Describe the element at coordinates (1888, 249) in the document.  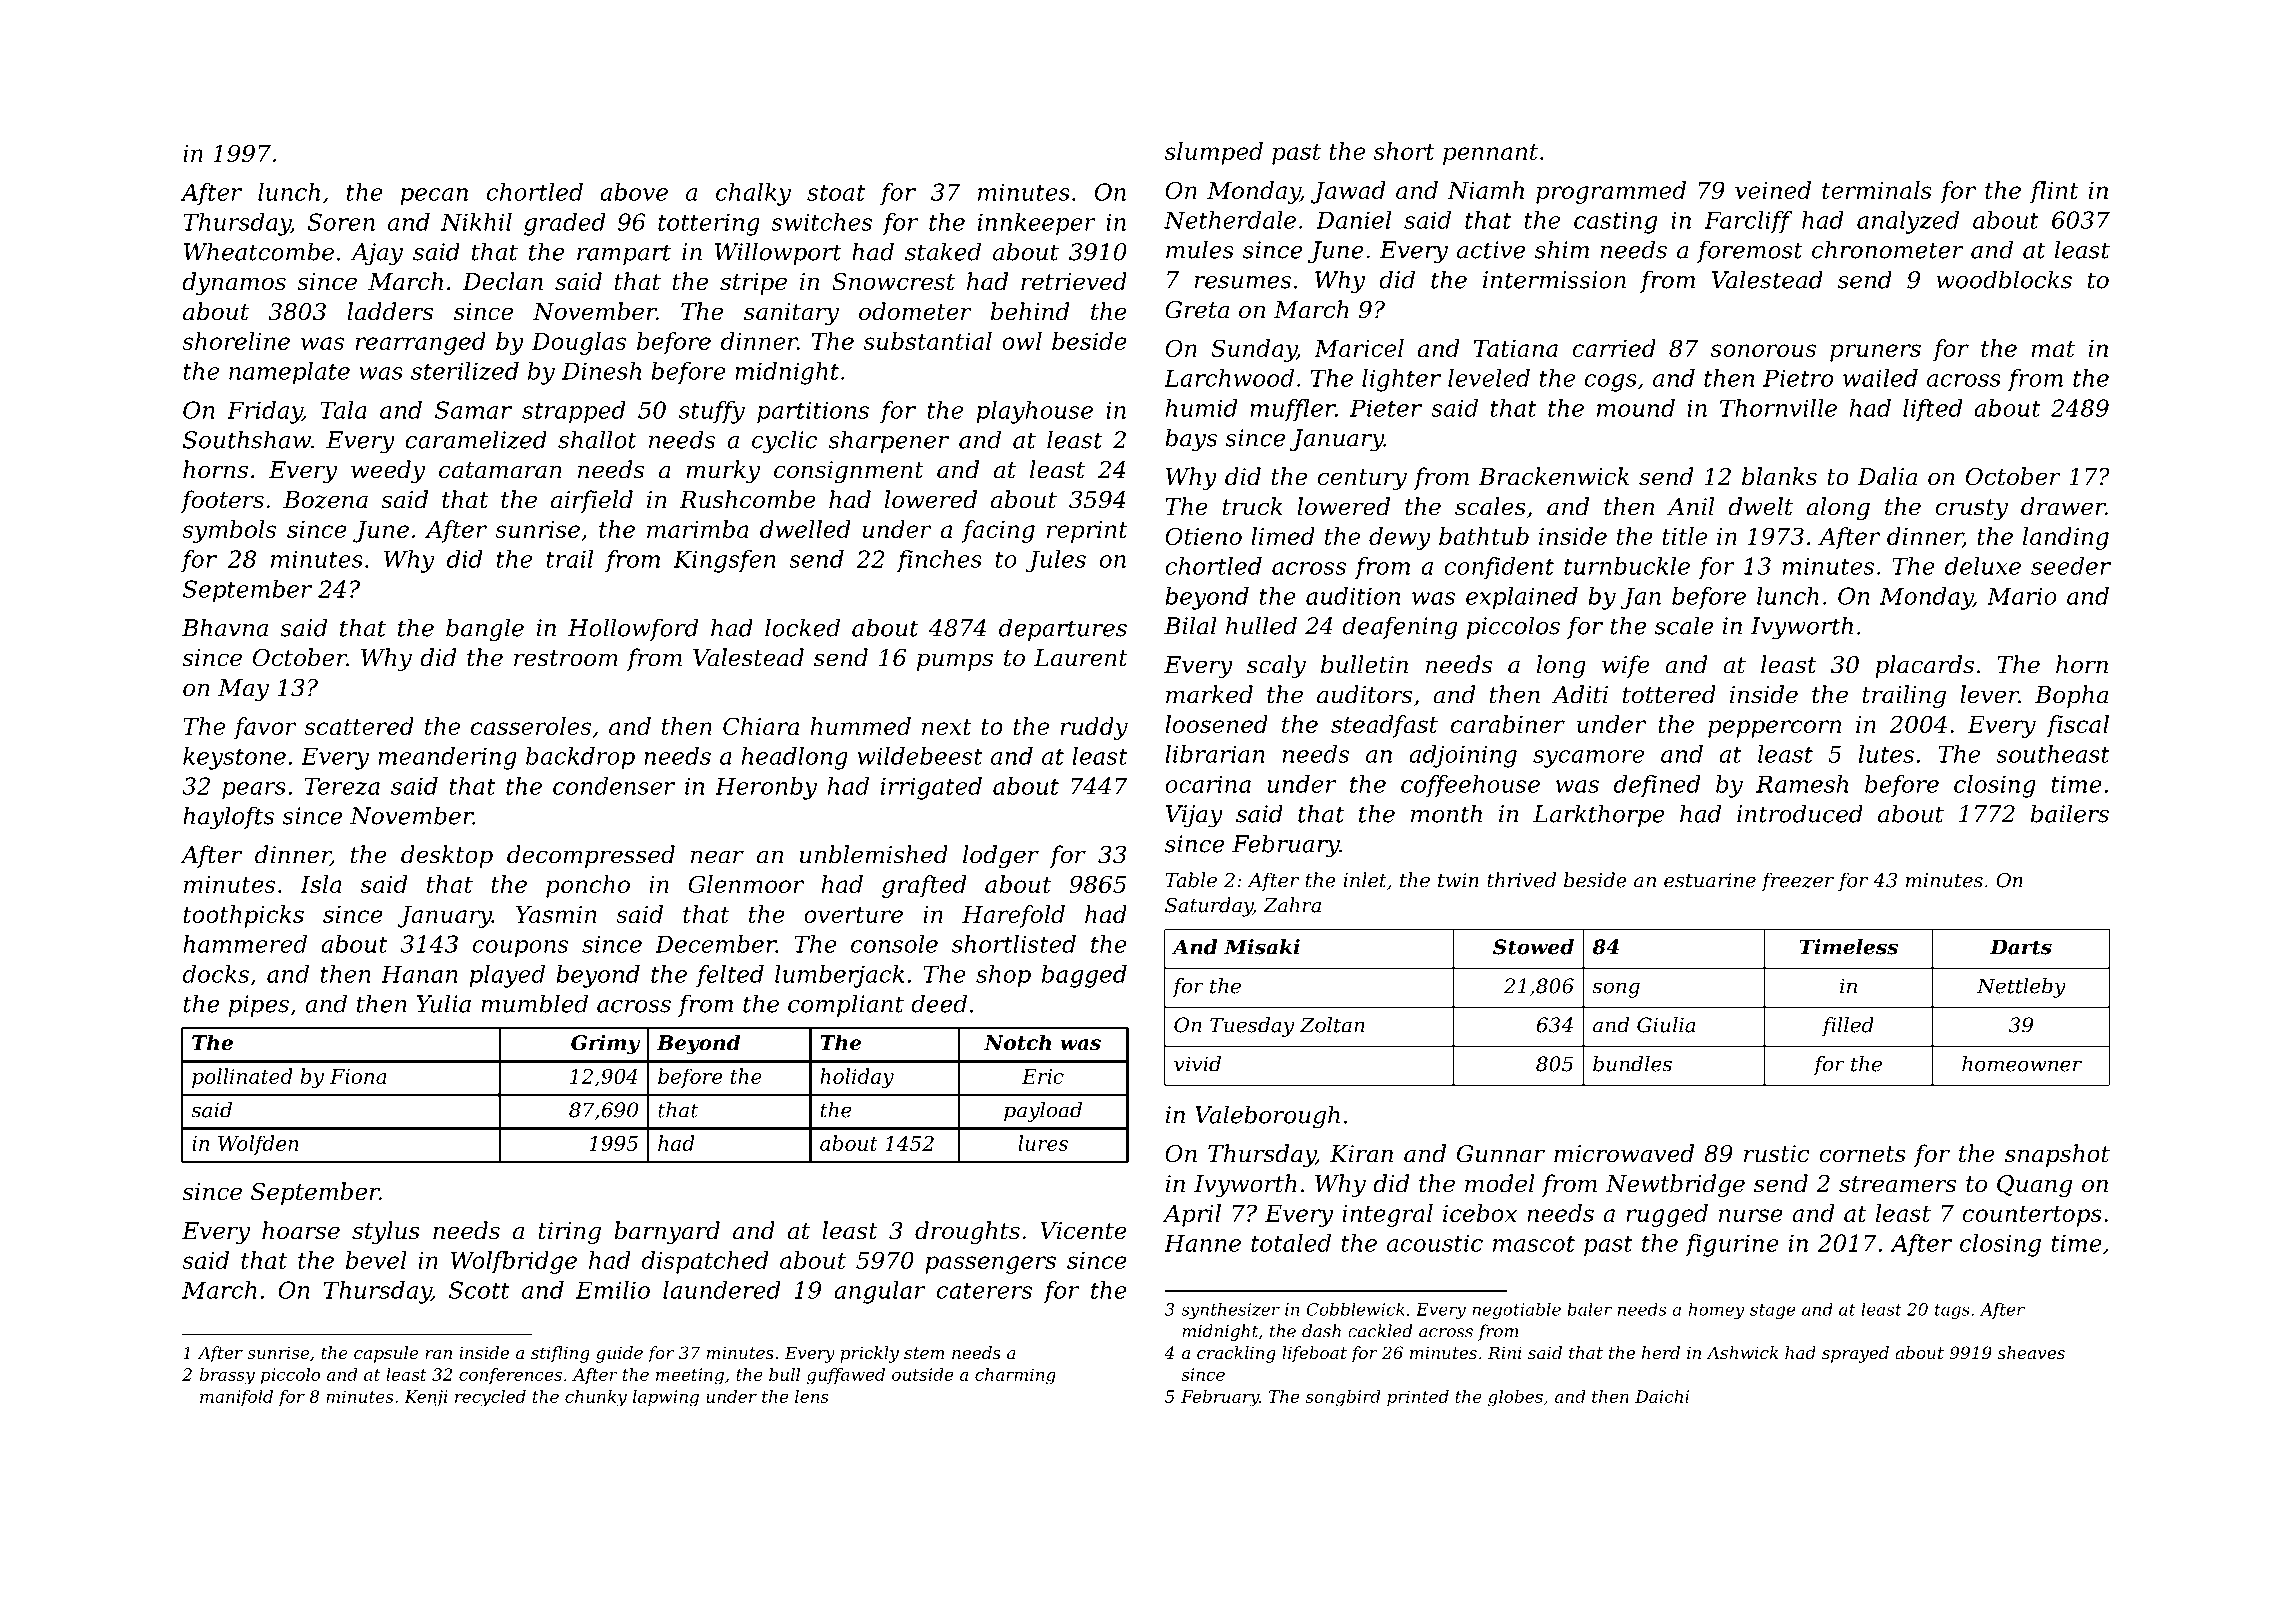
I see `chronometer` at that location.
